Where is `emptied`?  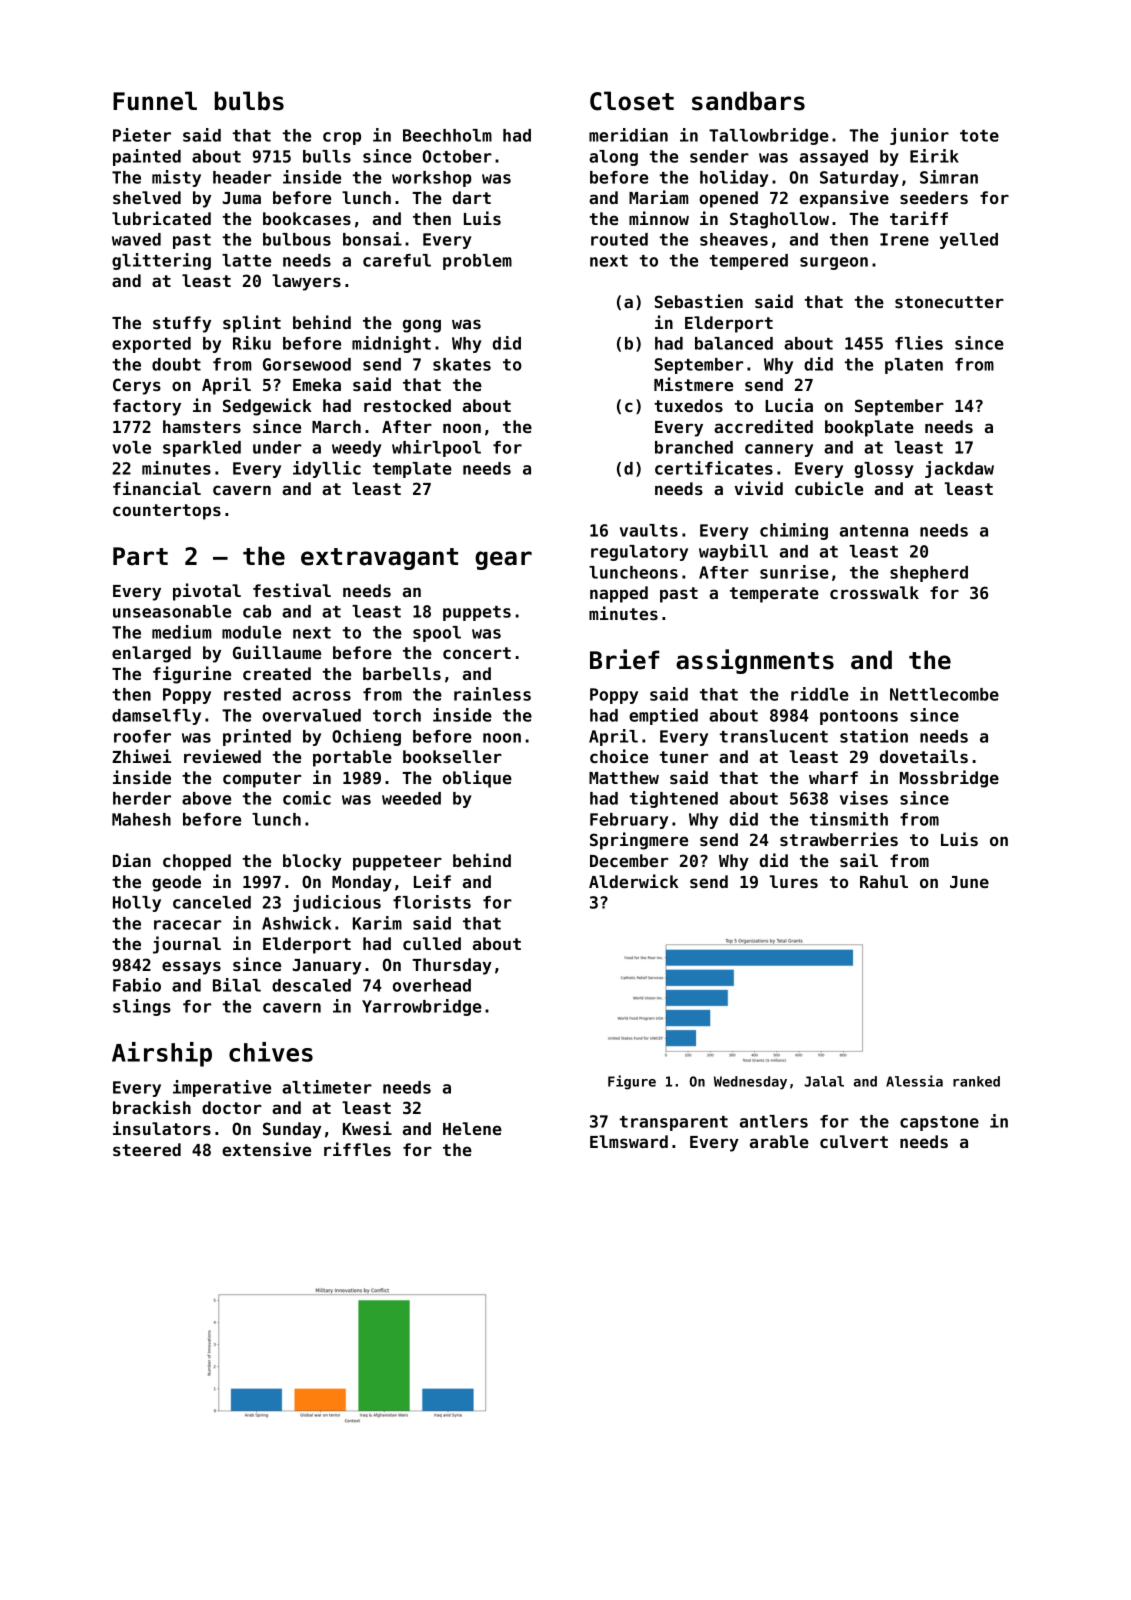
emptied is located at coordinates (663, 716).
